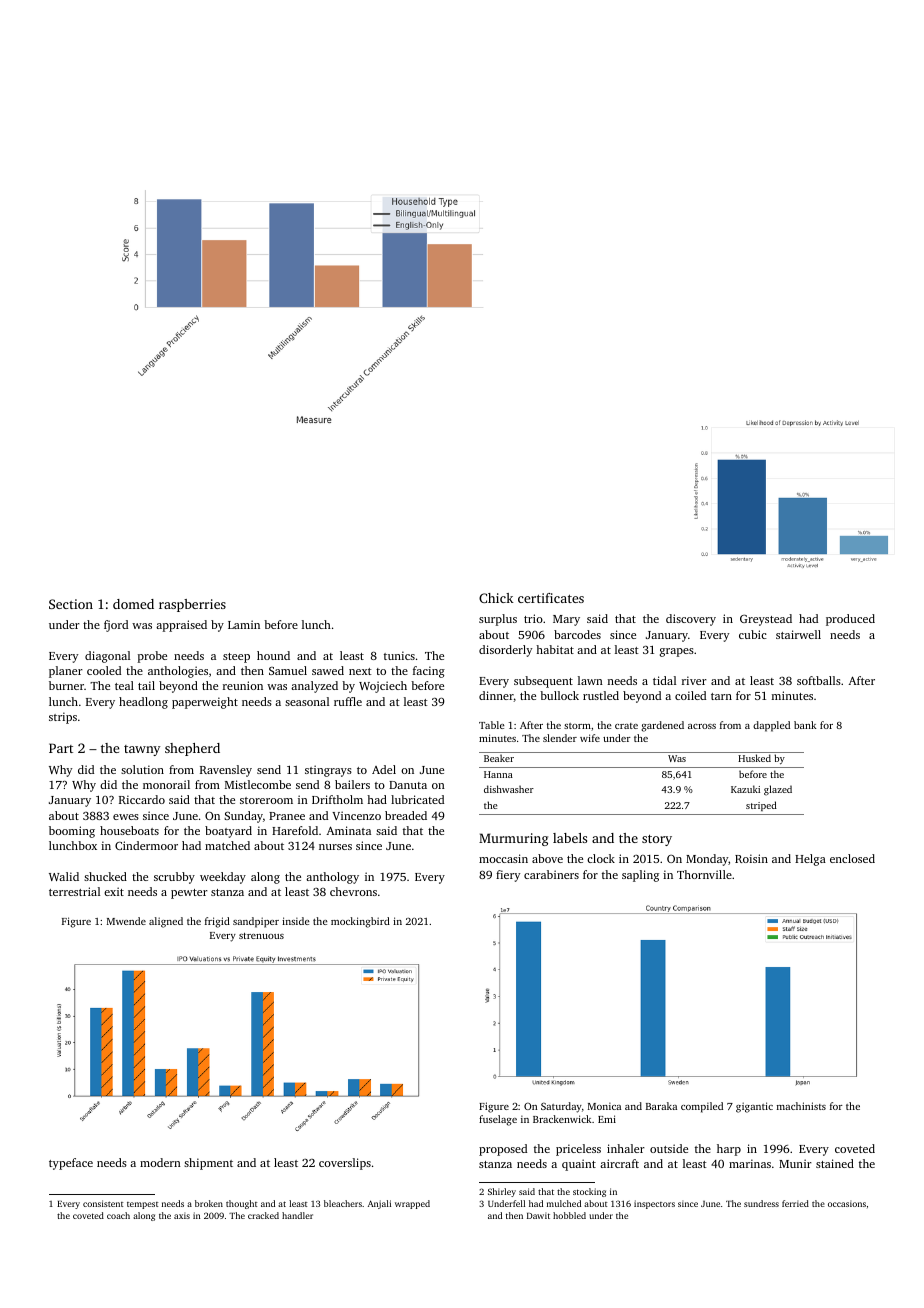 The image size is (924, 1308). I want to click on machinists, so click(801, 1106).
